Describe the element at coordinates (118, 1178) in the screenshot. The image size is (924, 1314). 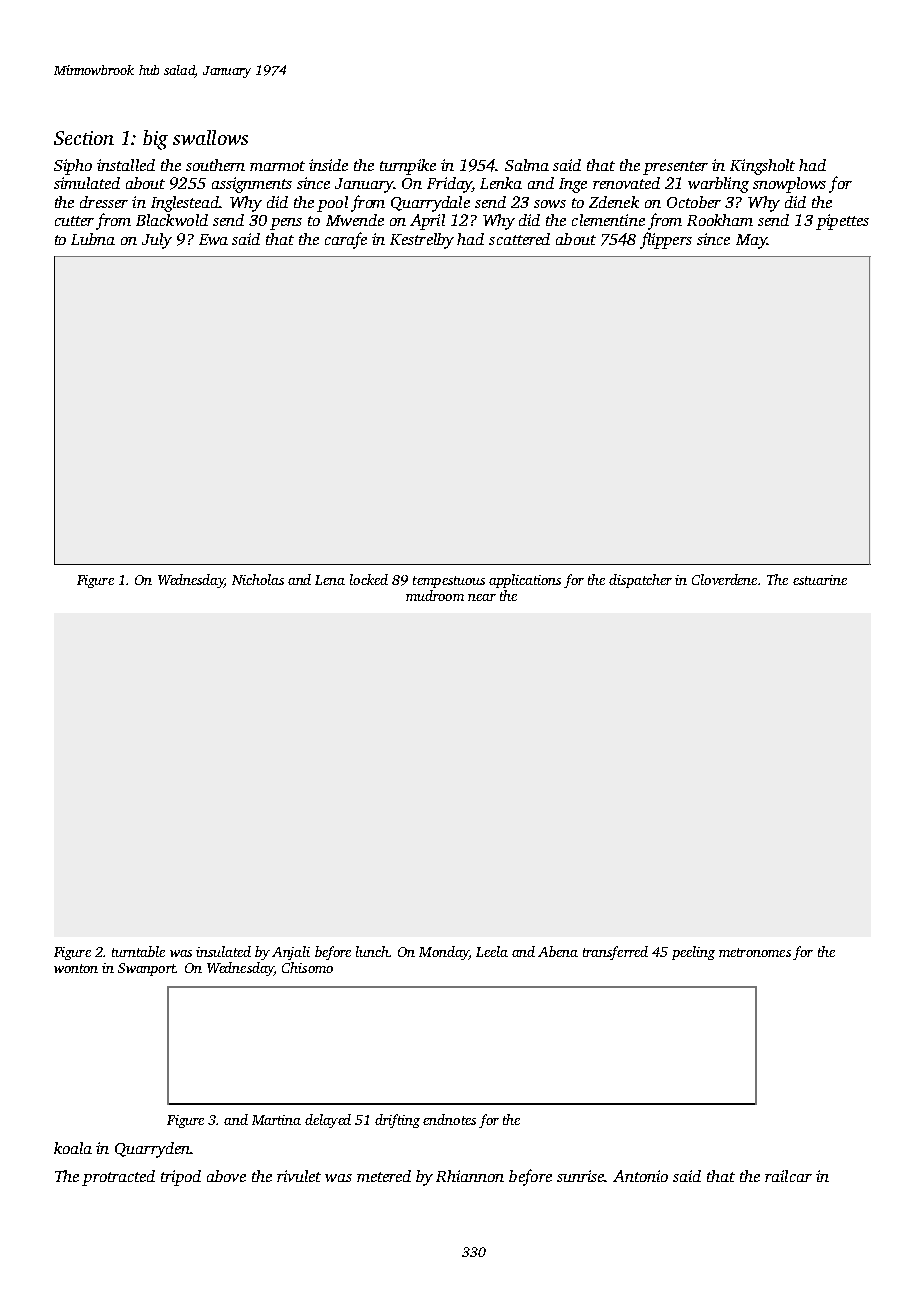
I see `protracted` at that location.
